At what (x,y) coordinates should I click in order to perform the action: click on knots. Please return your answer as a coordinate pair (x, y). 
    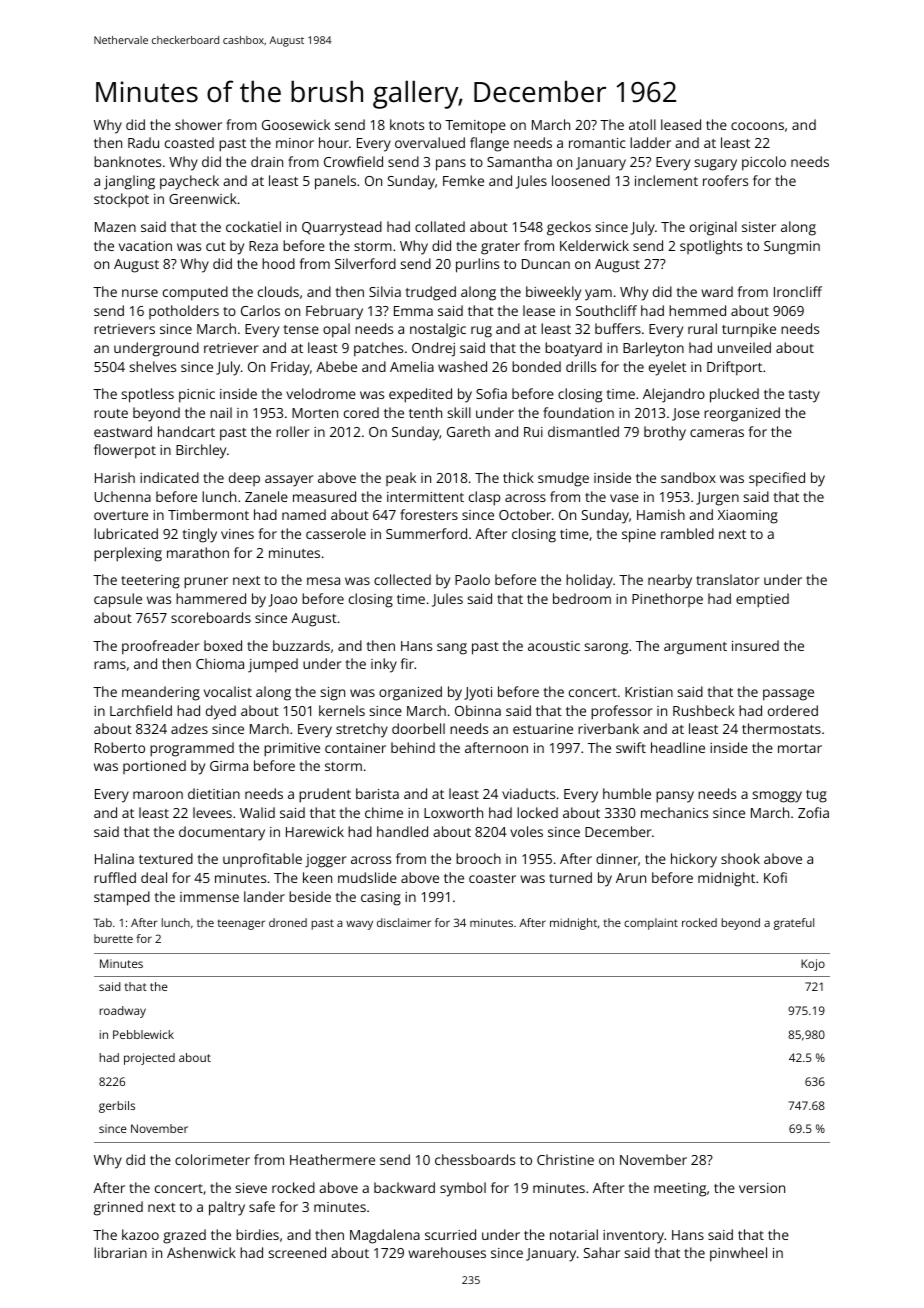
    Looking at the image, I should click on (407, 124).
